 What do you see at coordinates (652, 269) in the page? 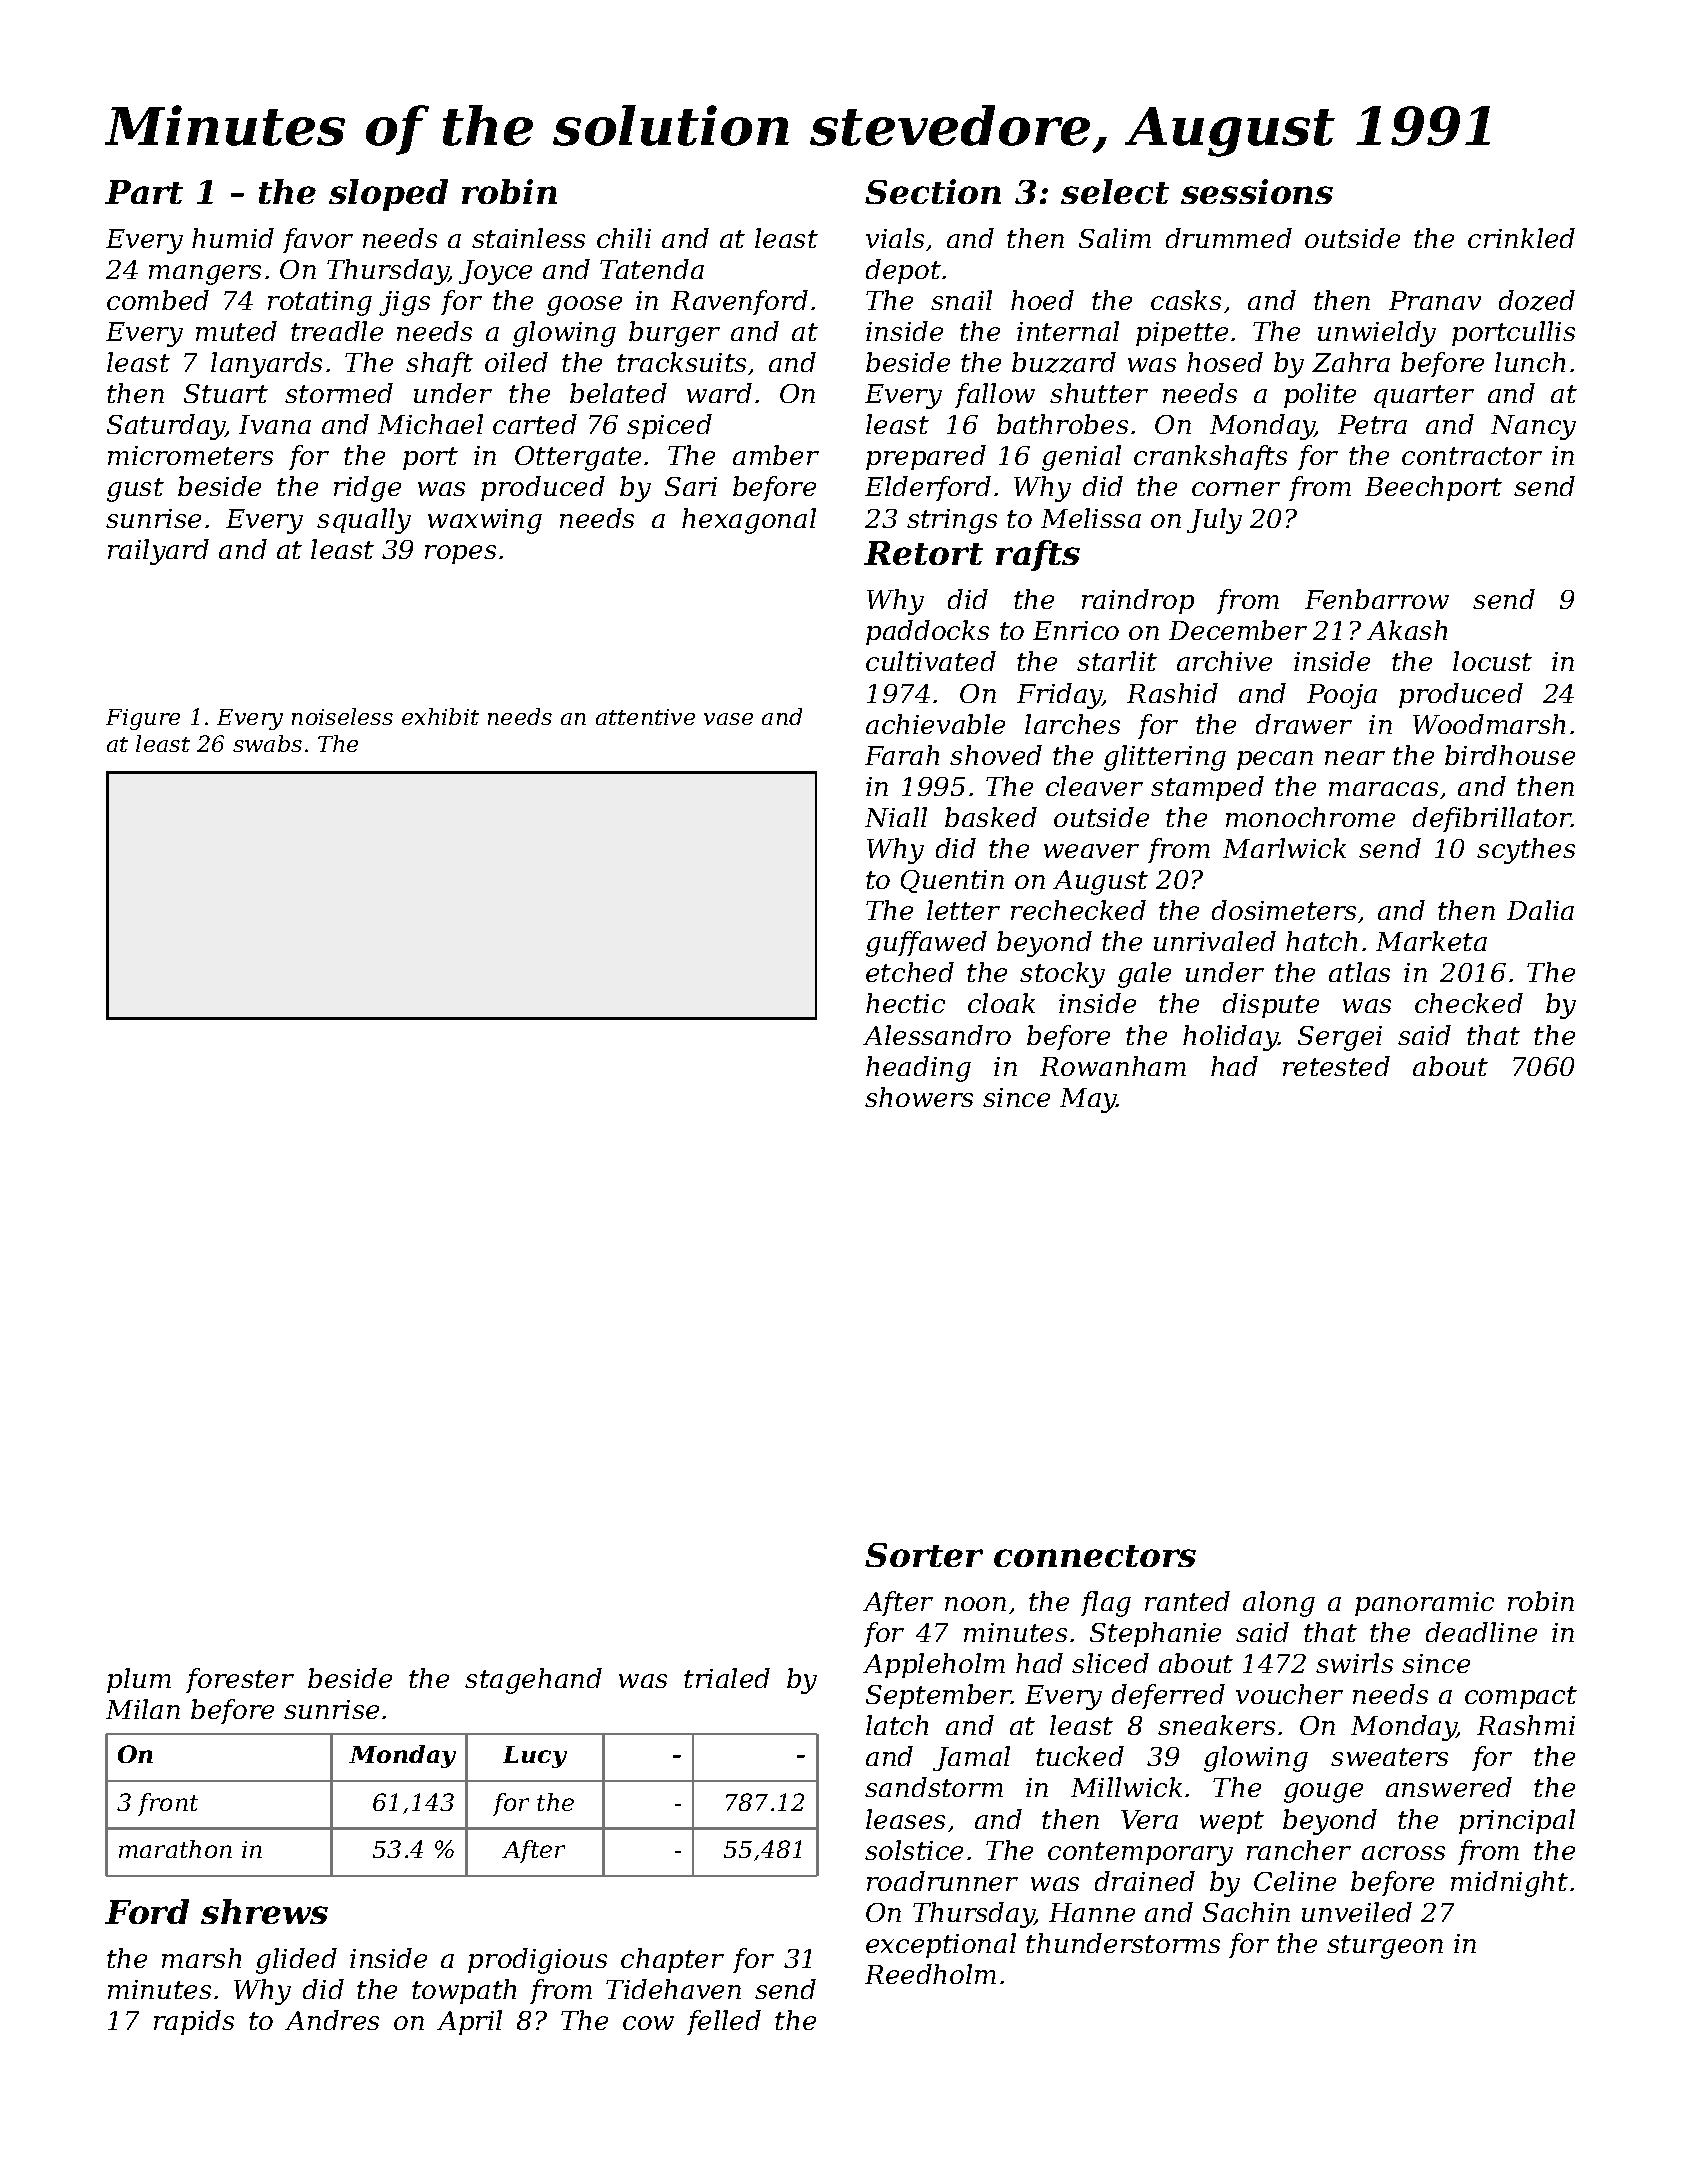
I see `Tatenda` at bounding box center [652, 269].
